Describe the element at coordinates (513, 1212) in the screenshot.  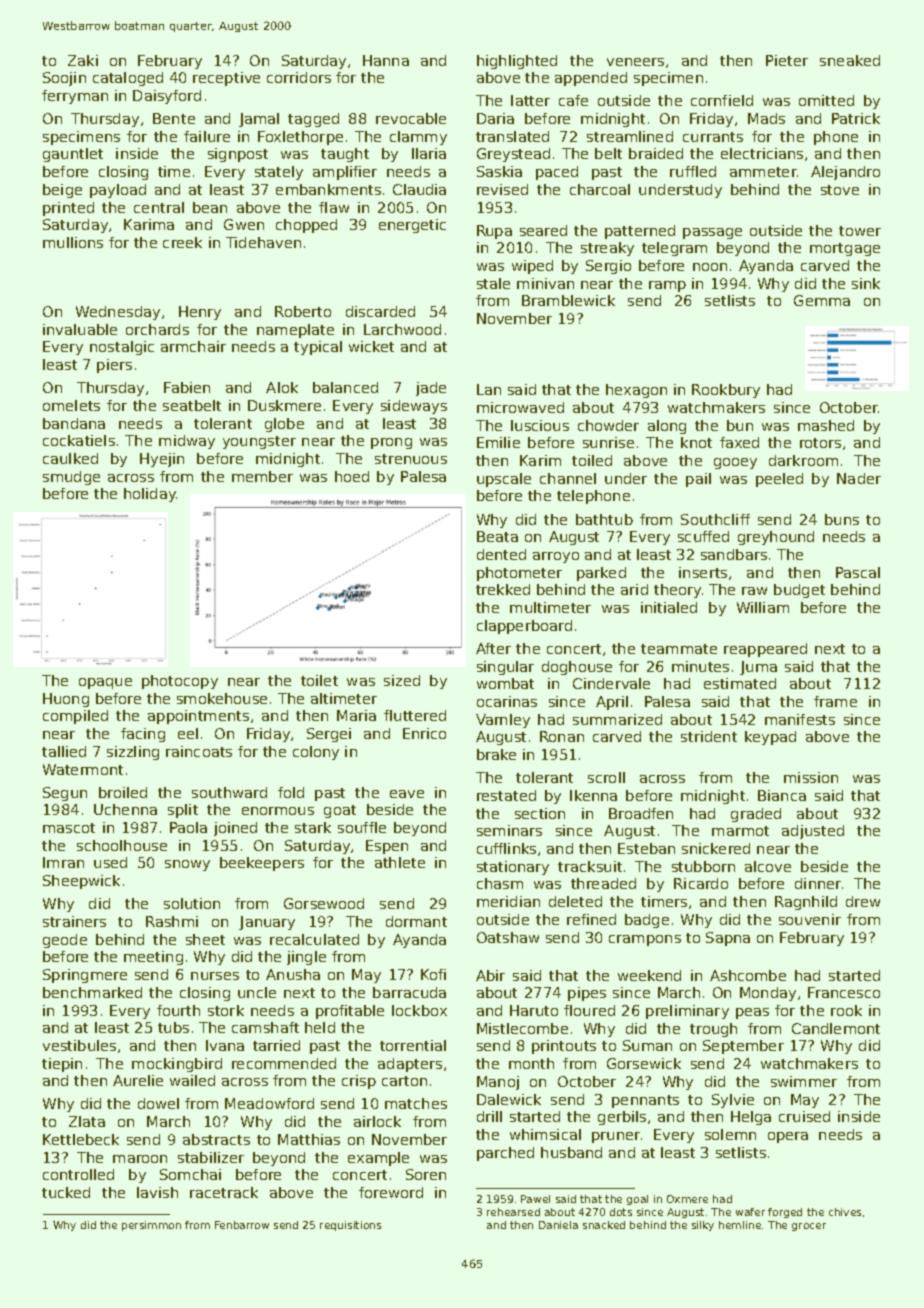
I see `rehearsed` at that location.
